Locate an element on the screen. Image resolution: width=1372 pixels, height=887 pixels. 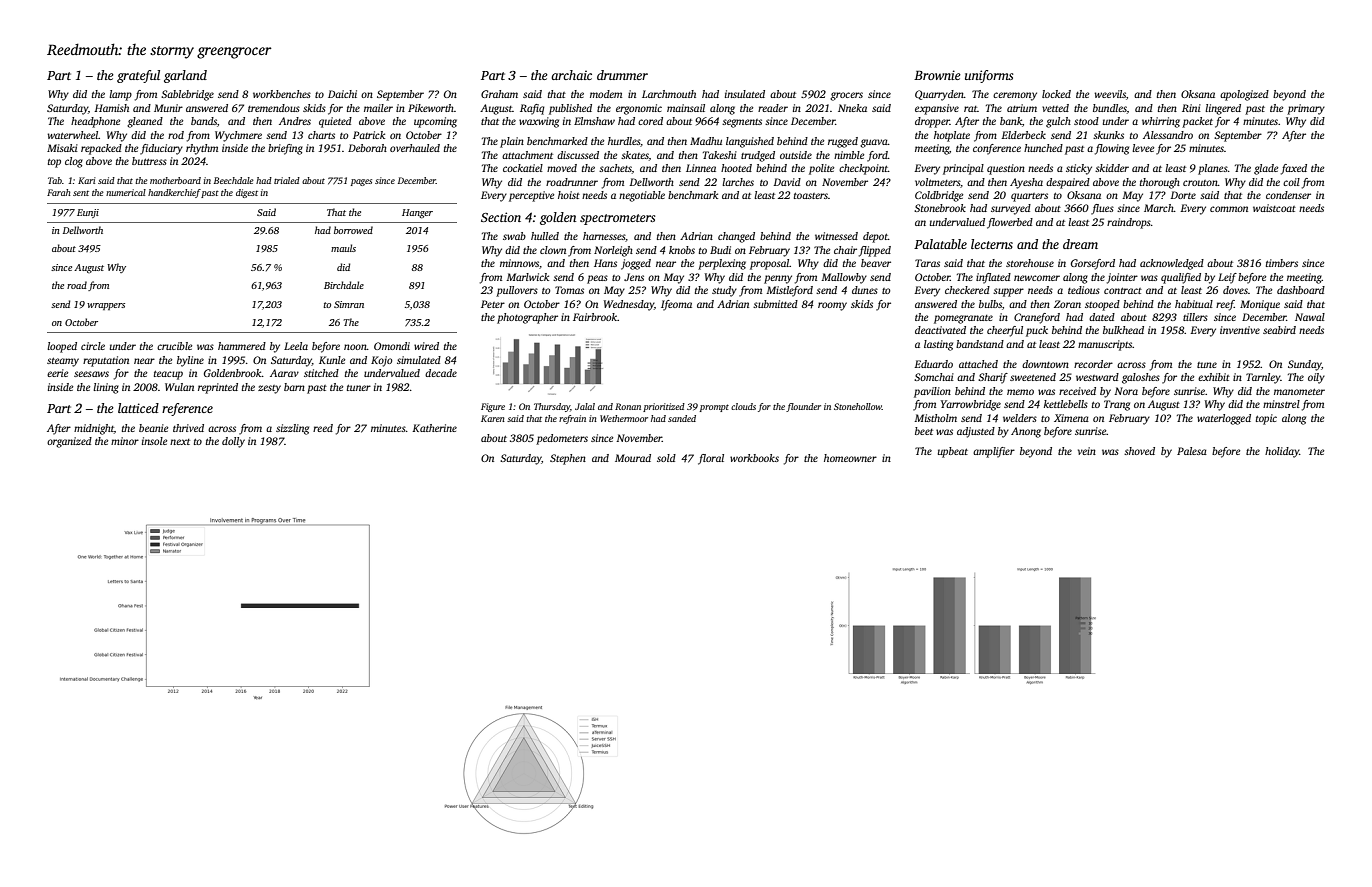
reader is located at coordinates (773, 108).
